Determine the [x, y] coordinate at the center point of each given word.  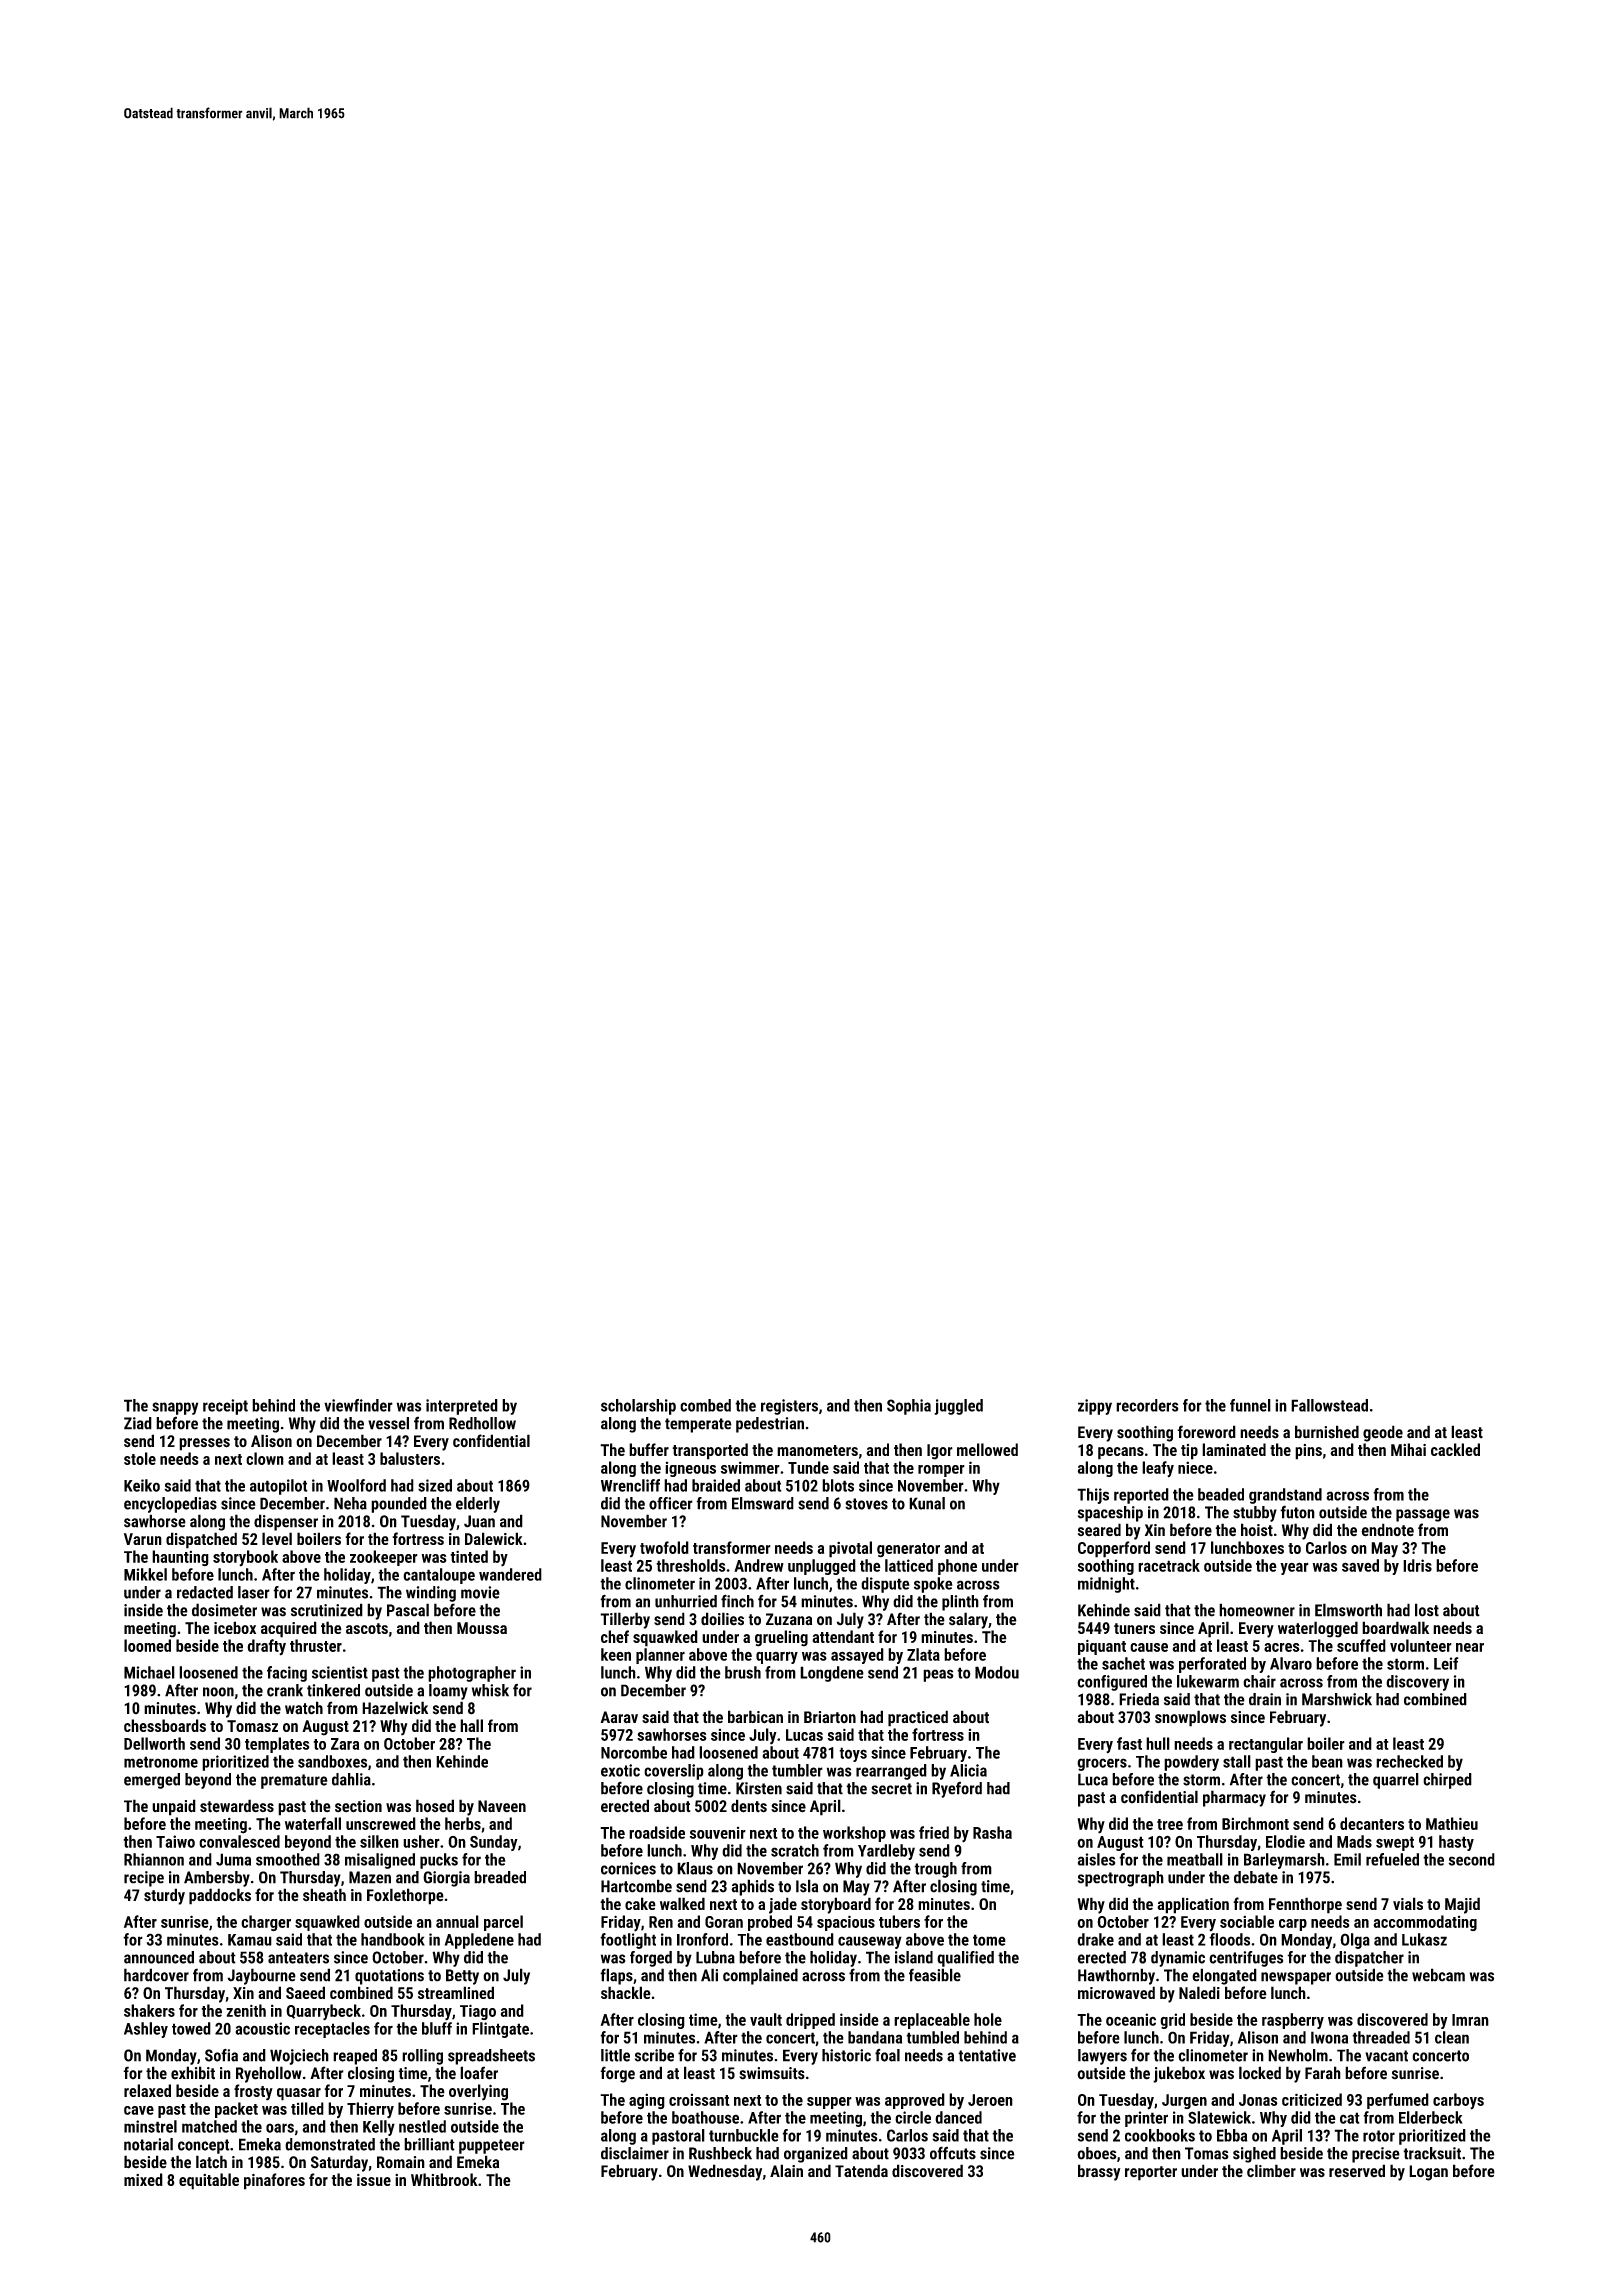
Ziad [138, 1423]
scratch [795, 1850]
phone [957, 1567]
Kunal [927, 1503]
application [1193, 1905]
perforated [1212, 1665]
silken [379, 1841]
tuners [1134, 1628]
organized [816, 2155]
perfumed [1398, 2101]
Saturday [339, 2163]
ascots [367, 1628]
